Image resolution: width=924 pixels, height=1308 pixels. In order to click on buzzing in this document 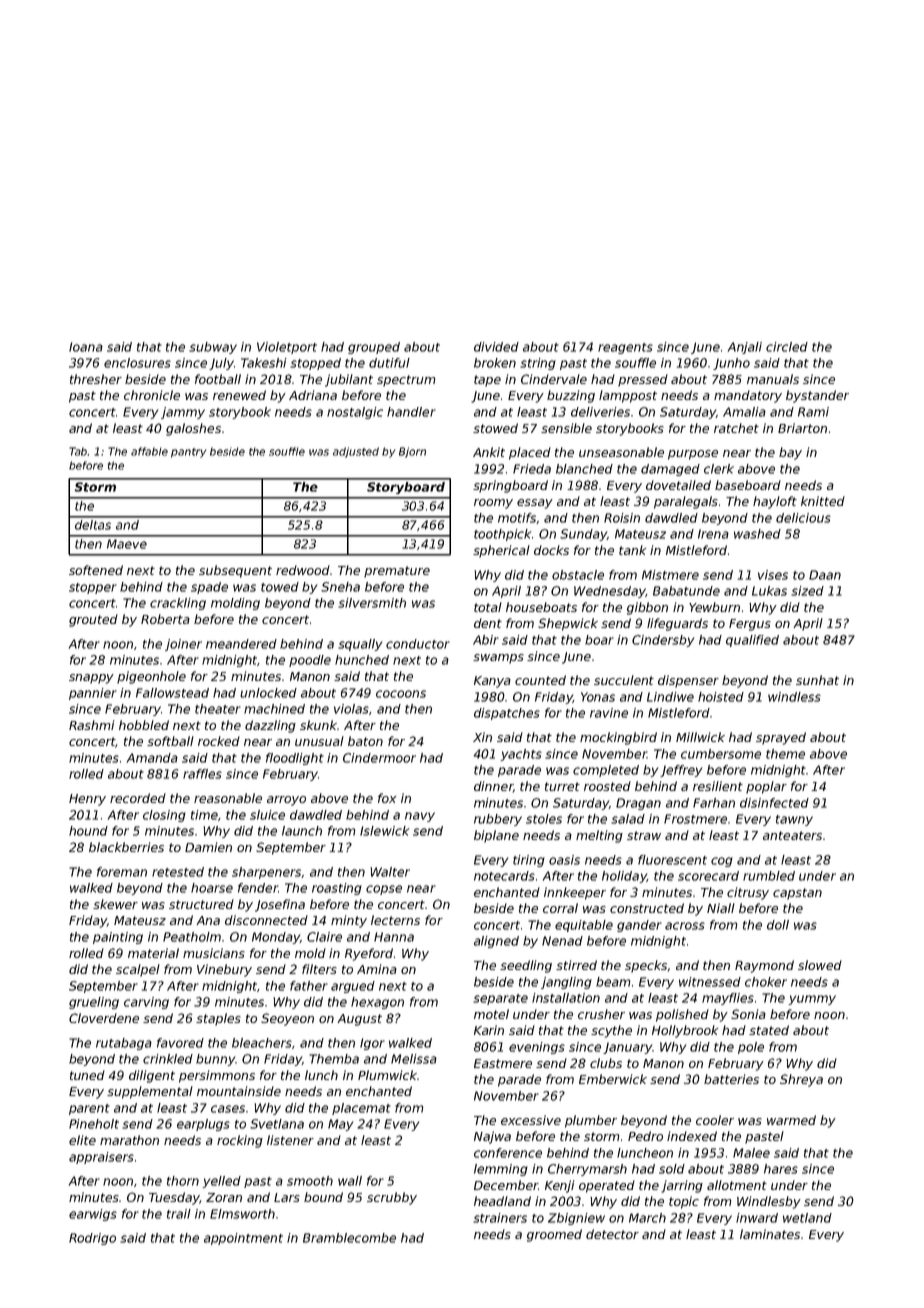, I will do `click(571, 396)`.
